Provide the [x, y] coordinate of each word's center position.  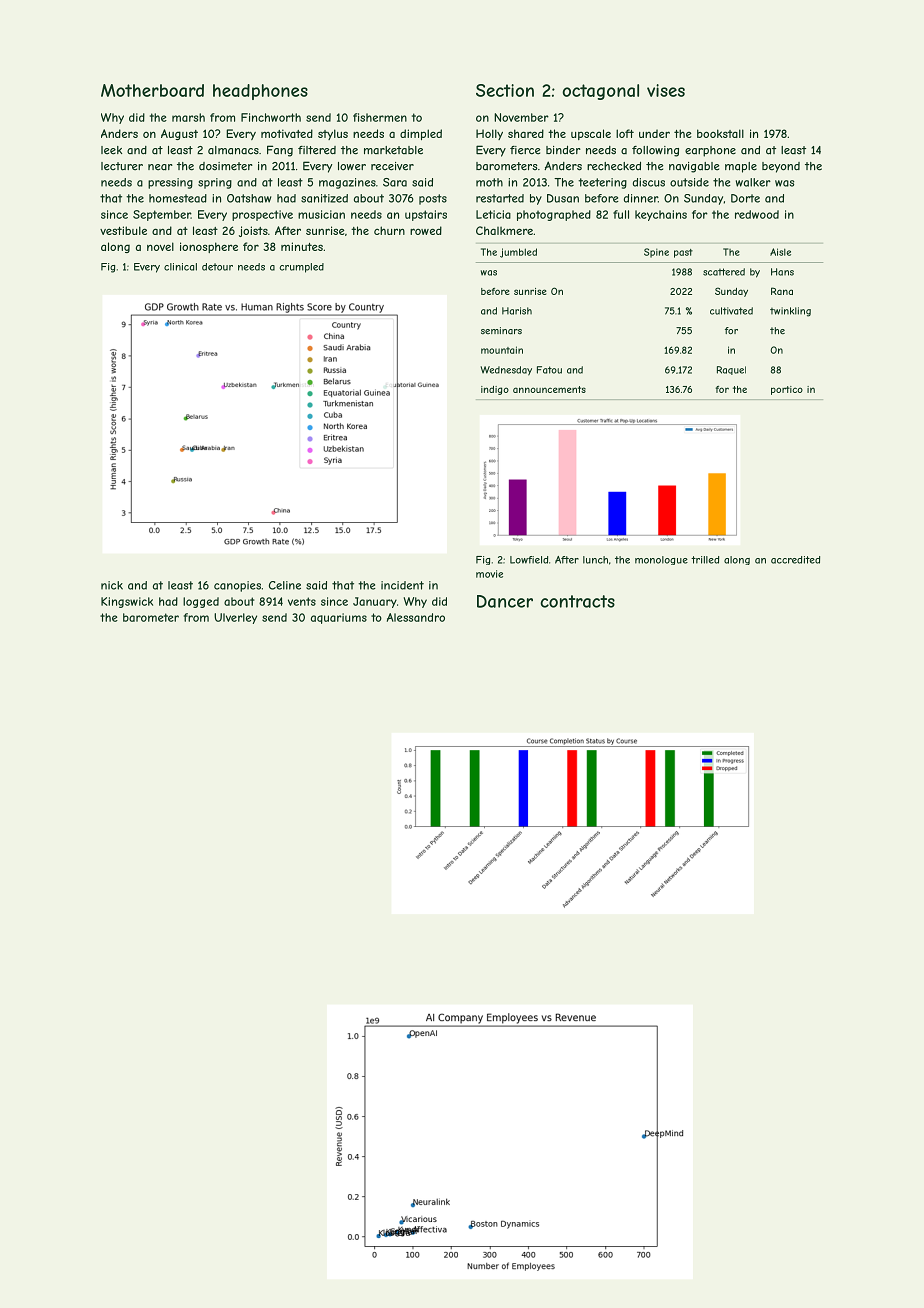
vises [666, 90]
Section [505, 90]
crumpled [302, 268]
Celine [285, 585]
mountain [502, 350]
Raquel [731, 370]
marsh [188, 117]
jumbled [518, 253]
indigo [495, 390]
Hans [782, 272]
